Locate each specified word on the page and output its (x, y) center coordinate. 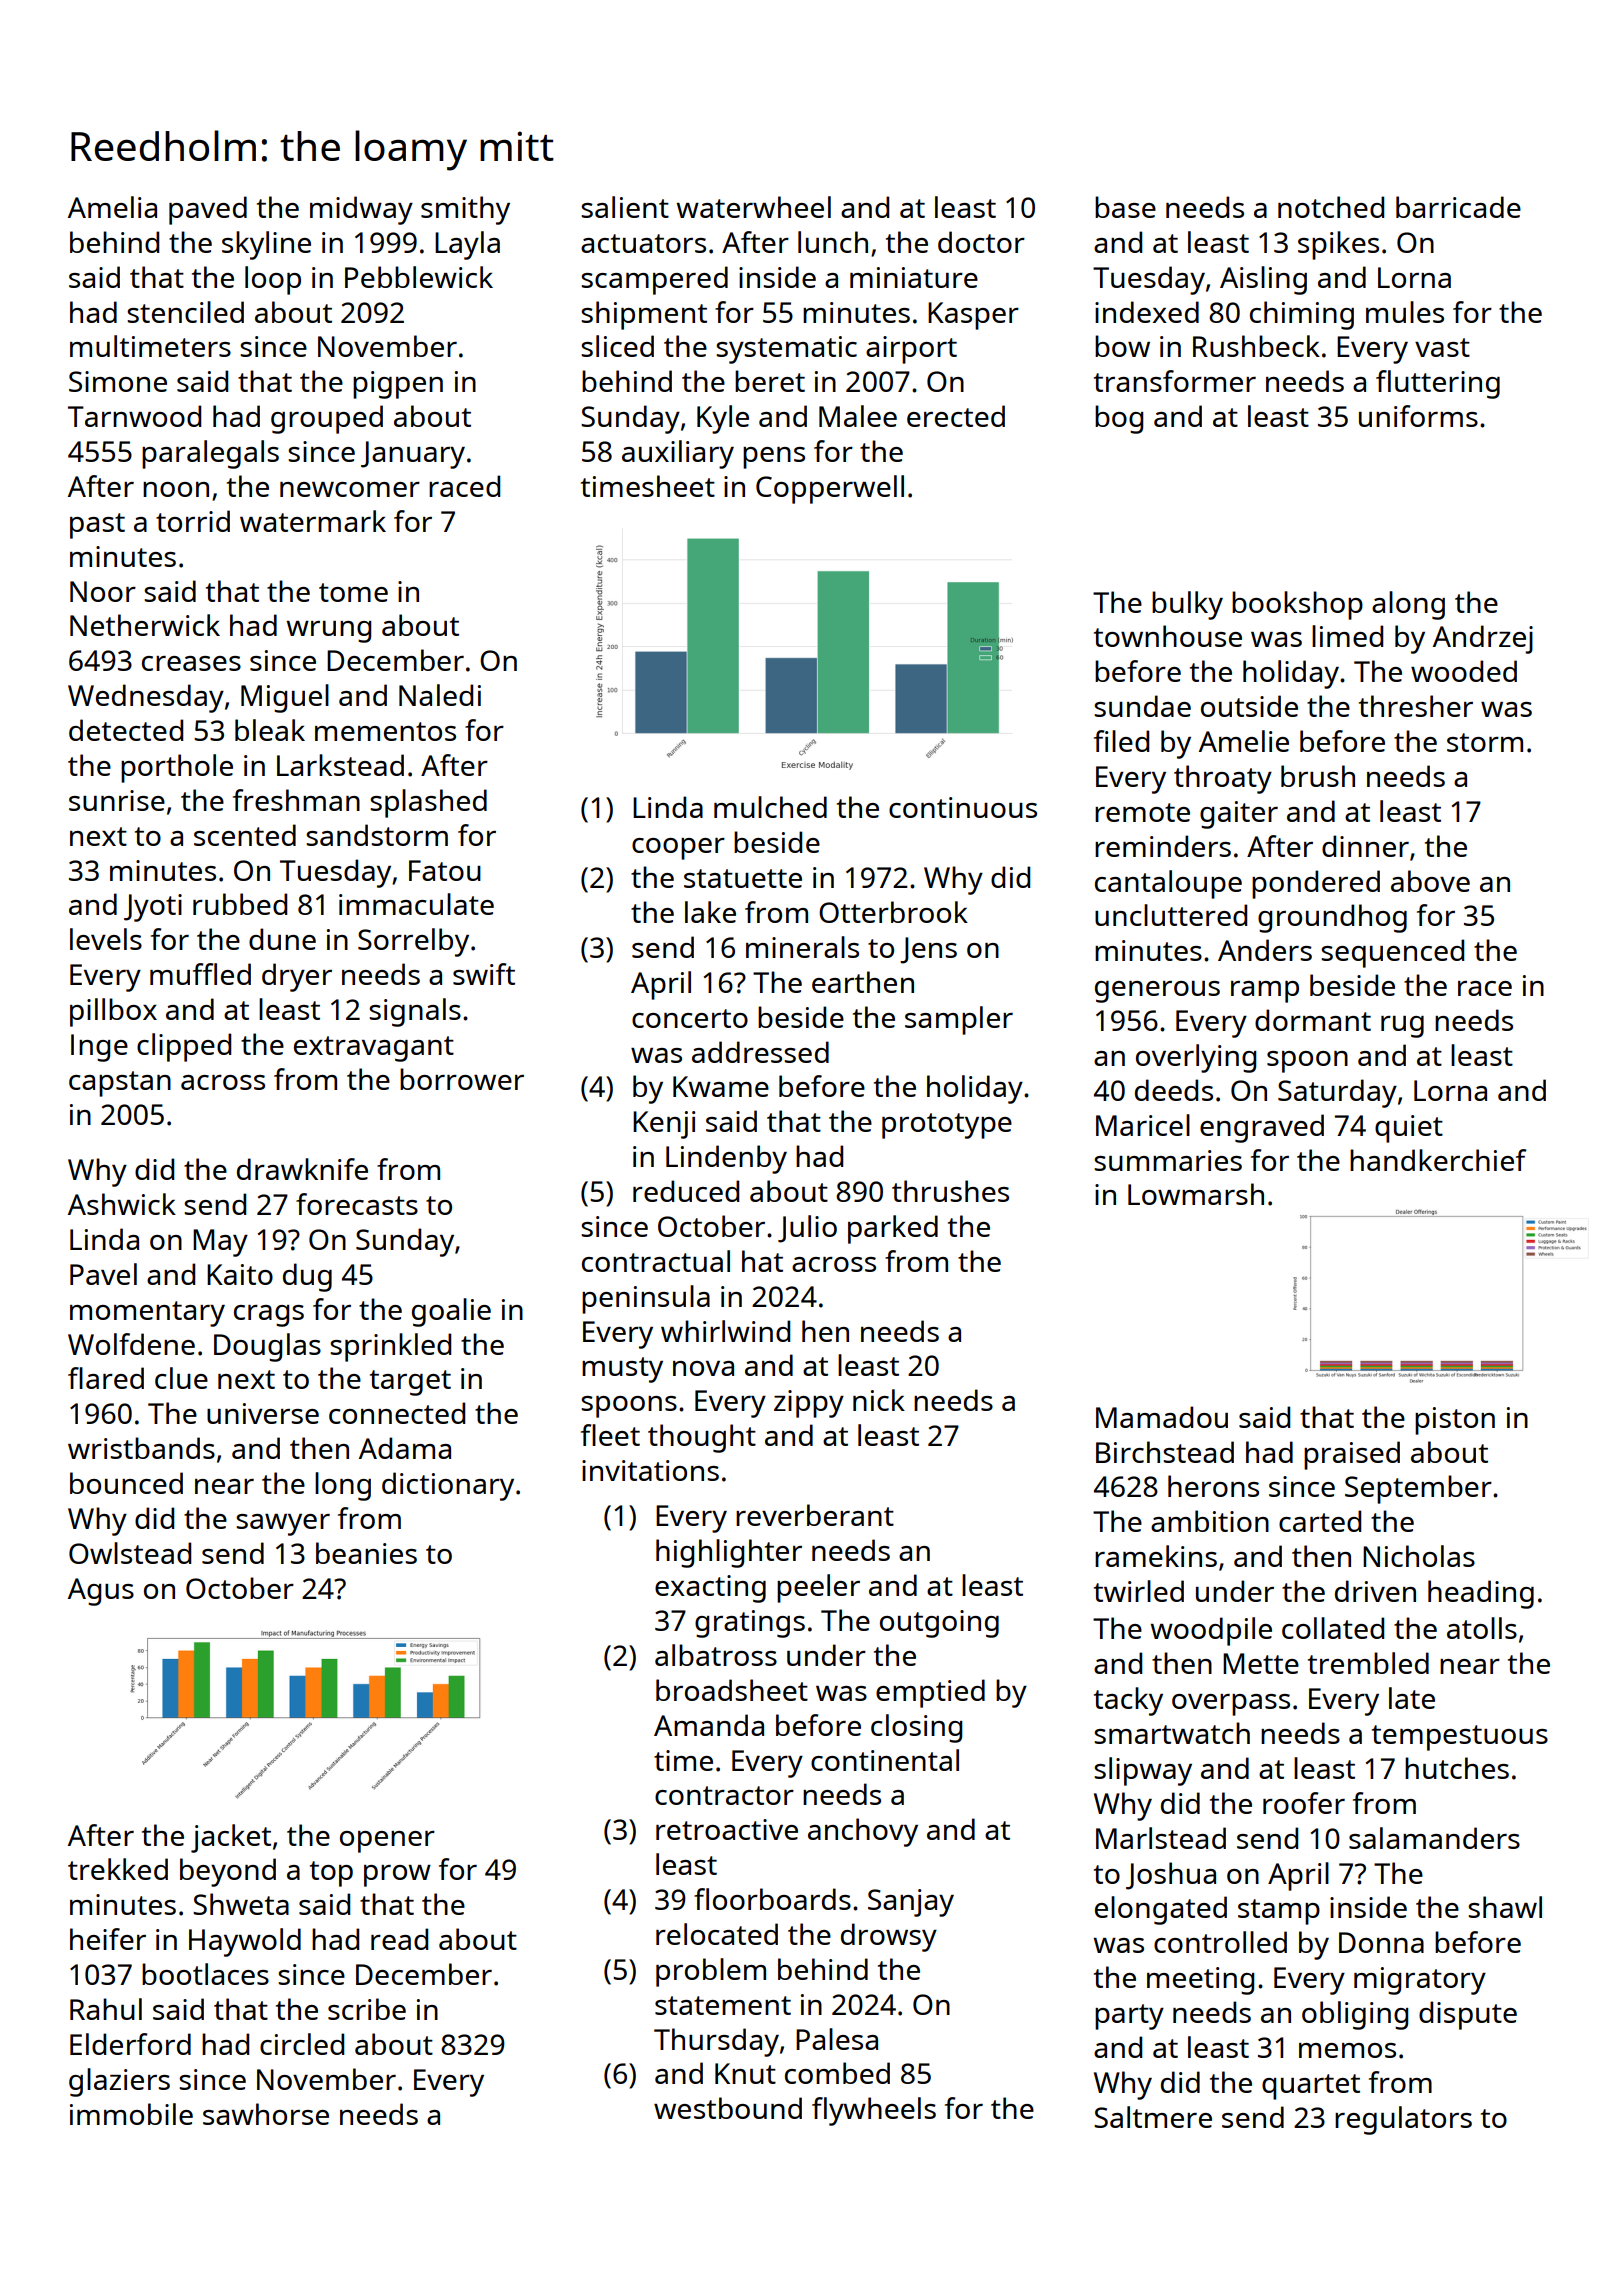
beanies (366, 1553)
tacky (1128, 1701)
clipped (184, 1047)
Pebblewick (419, 277)
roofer (1304, 1803)
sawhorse (266, 2114)
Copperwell (830, 489)
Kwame (721, 1086)
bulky (1187, 605)
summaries (1168, 1160)
